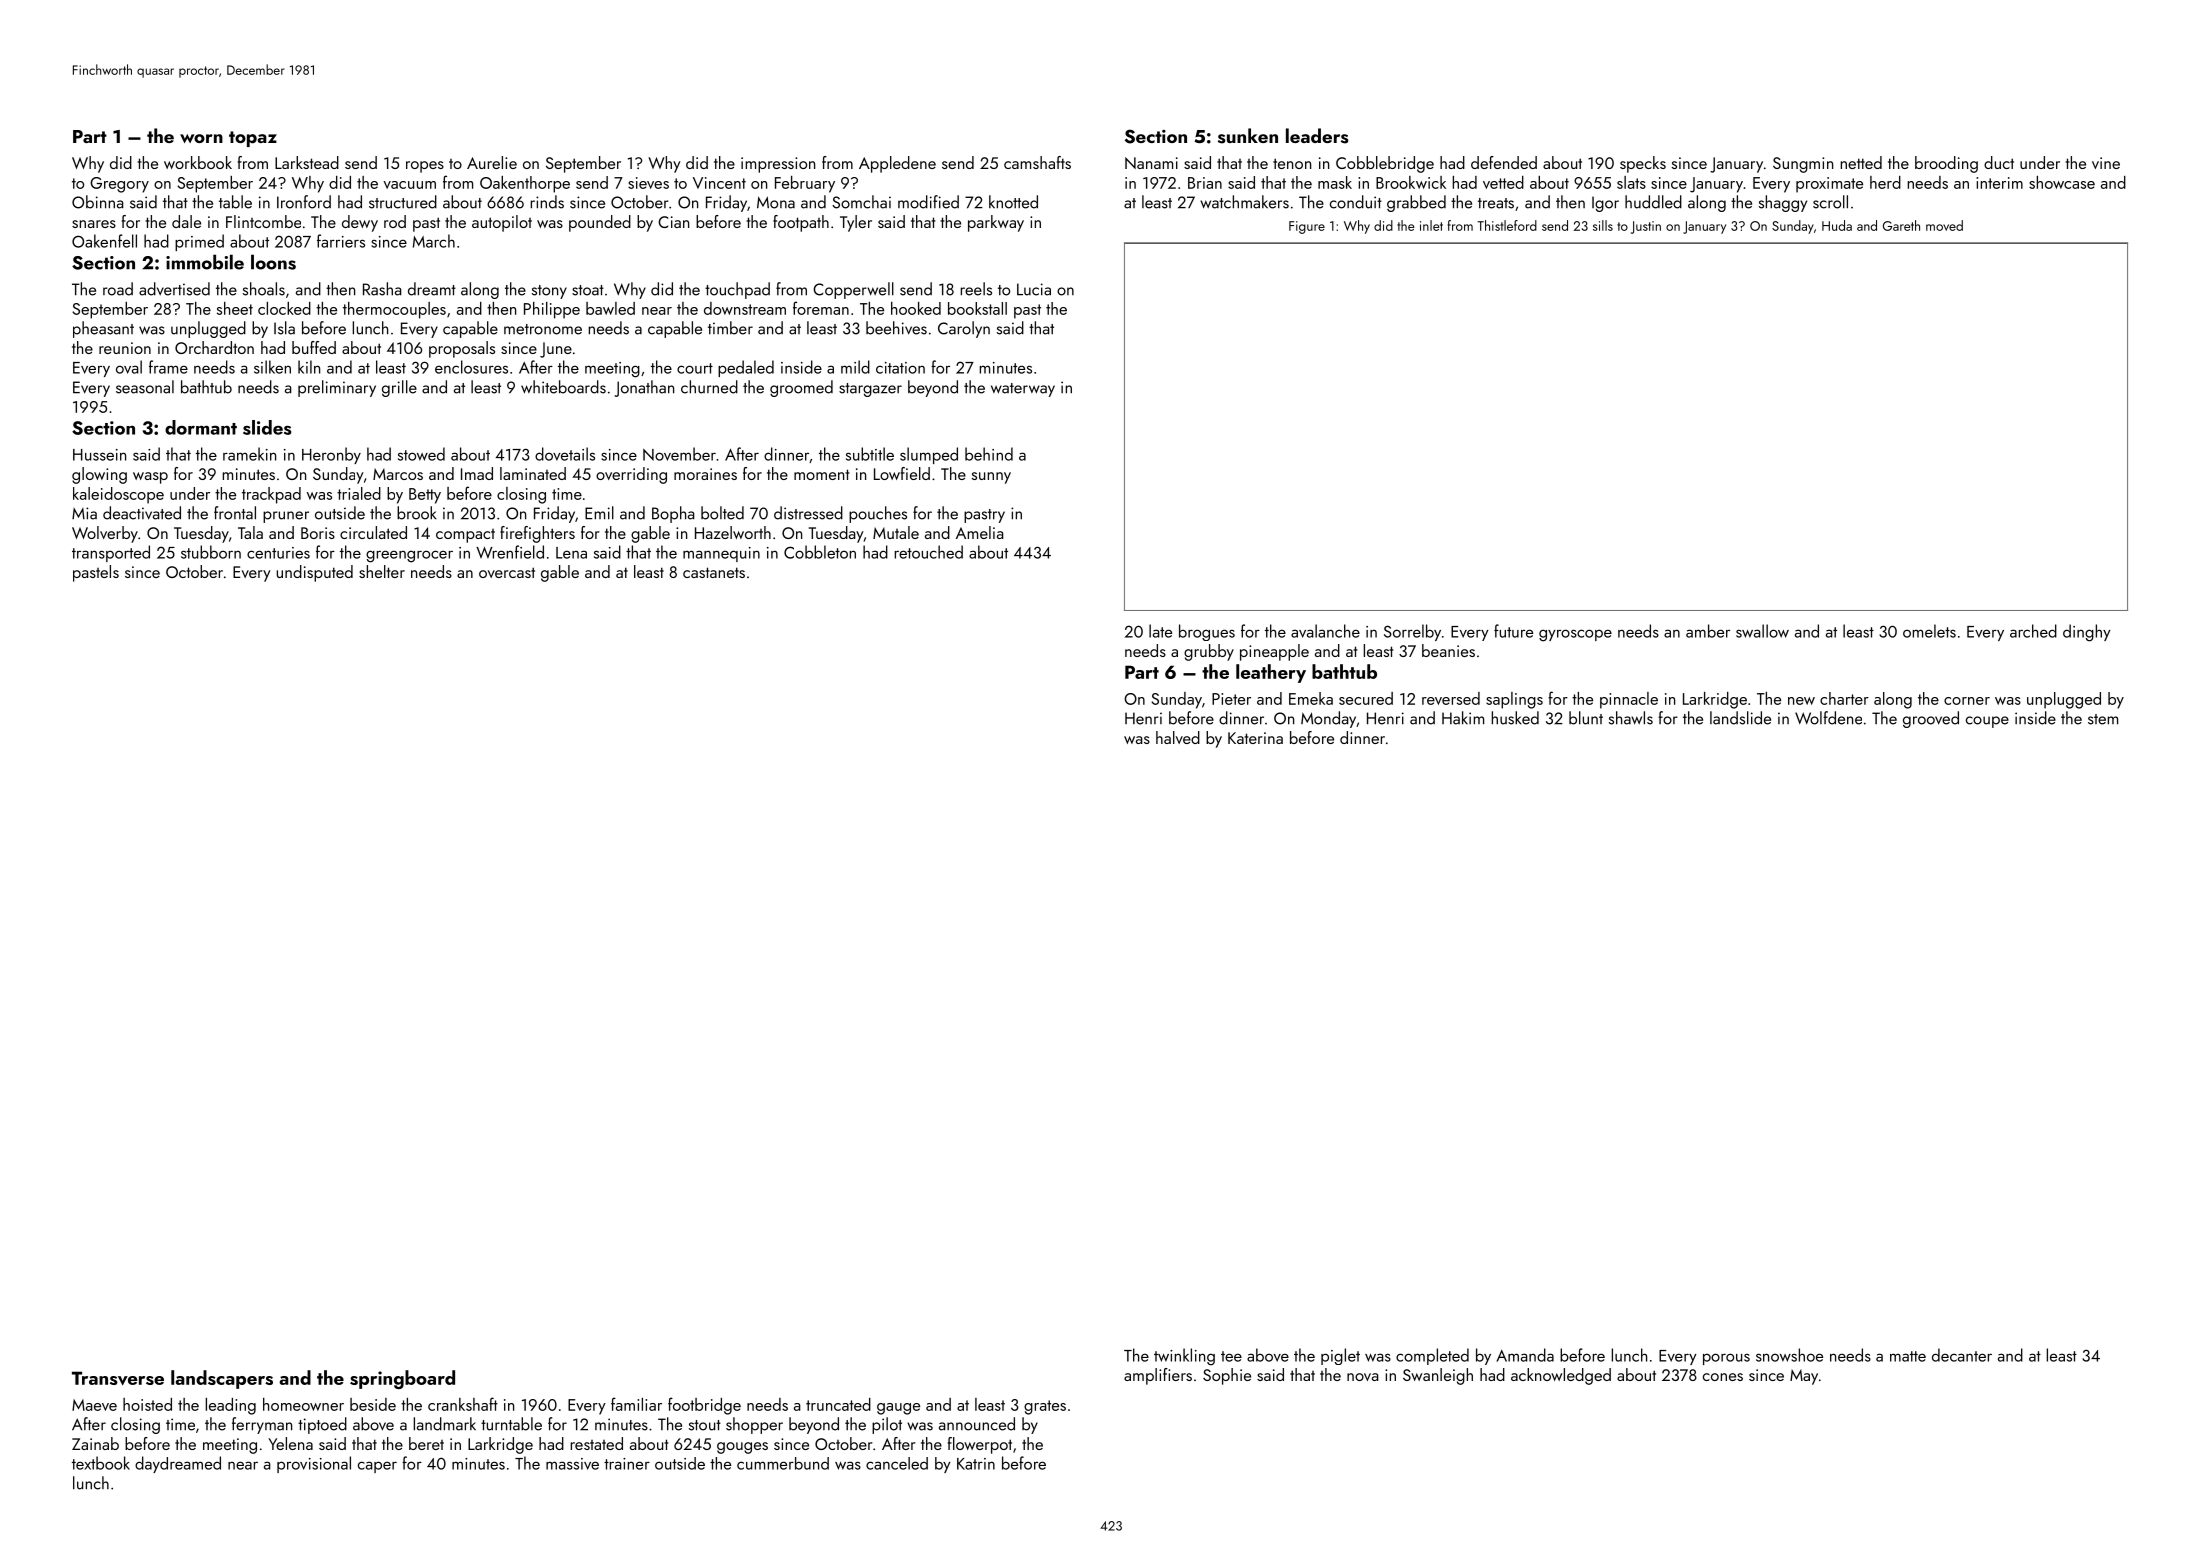 The image size is (2200, 1555). Describe the element at coordinates (1255, 738) in the page. I see `Katerina` at that location.
